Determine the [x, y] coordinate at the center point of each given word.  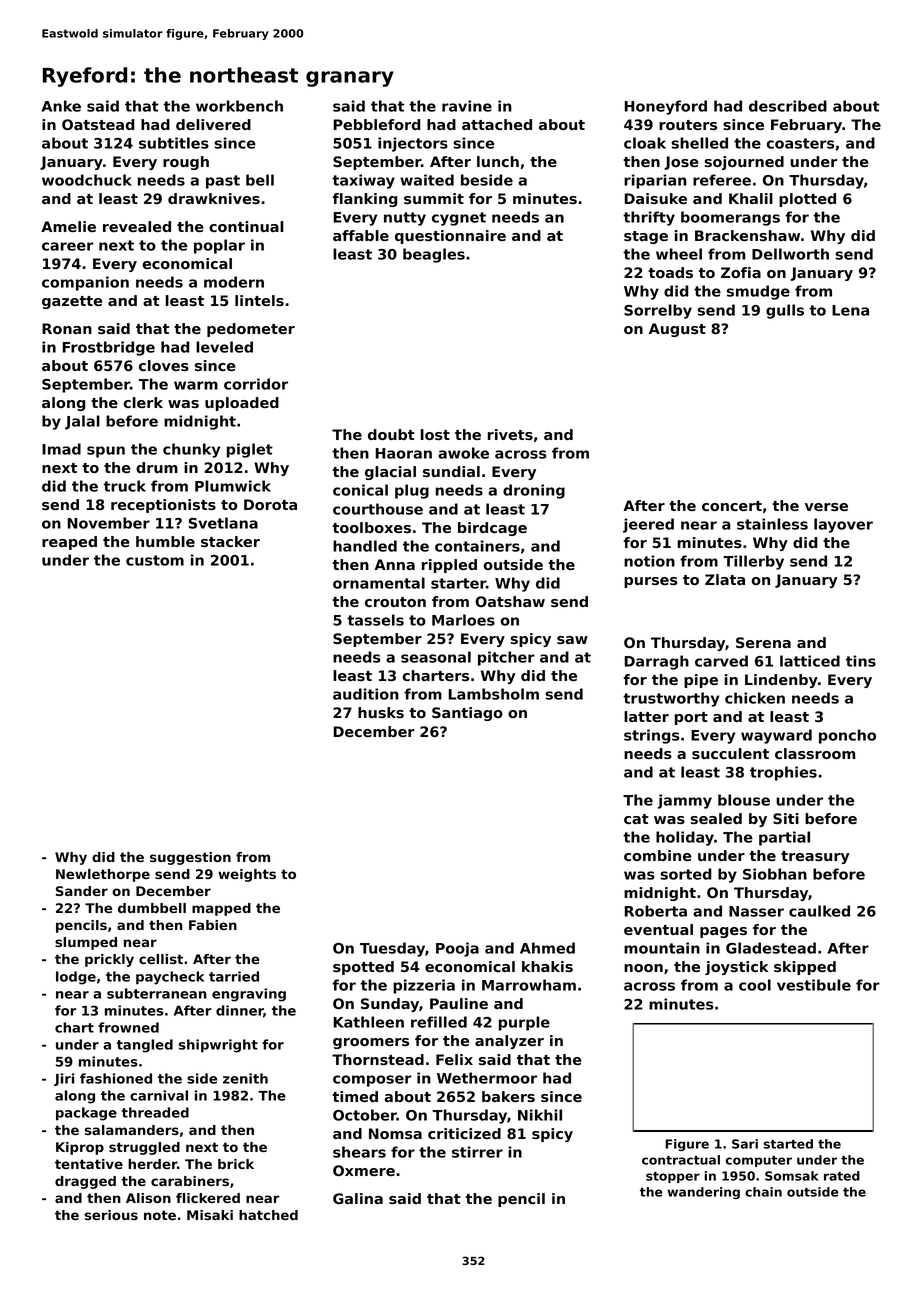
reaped [69, 543]
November [109, 523]
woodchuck [87, 180]
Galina [358, 1198]
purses [651, 582]
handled [365, 546]
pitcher [506, 658]
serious [111, 1215]
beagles [434, 255]
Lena [850, 310]
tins [861, 661]
